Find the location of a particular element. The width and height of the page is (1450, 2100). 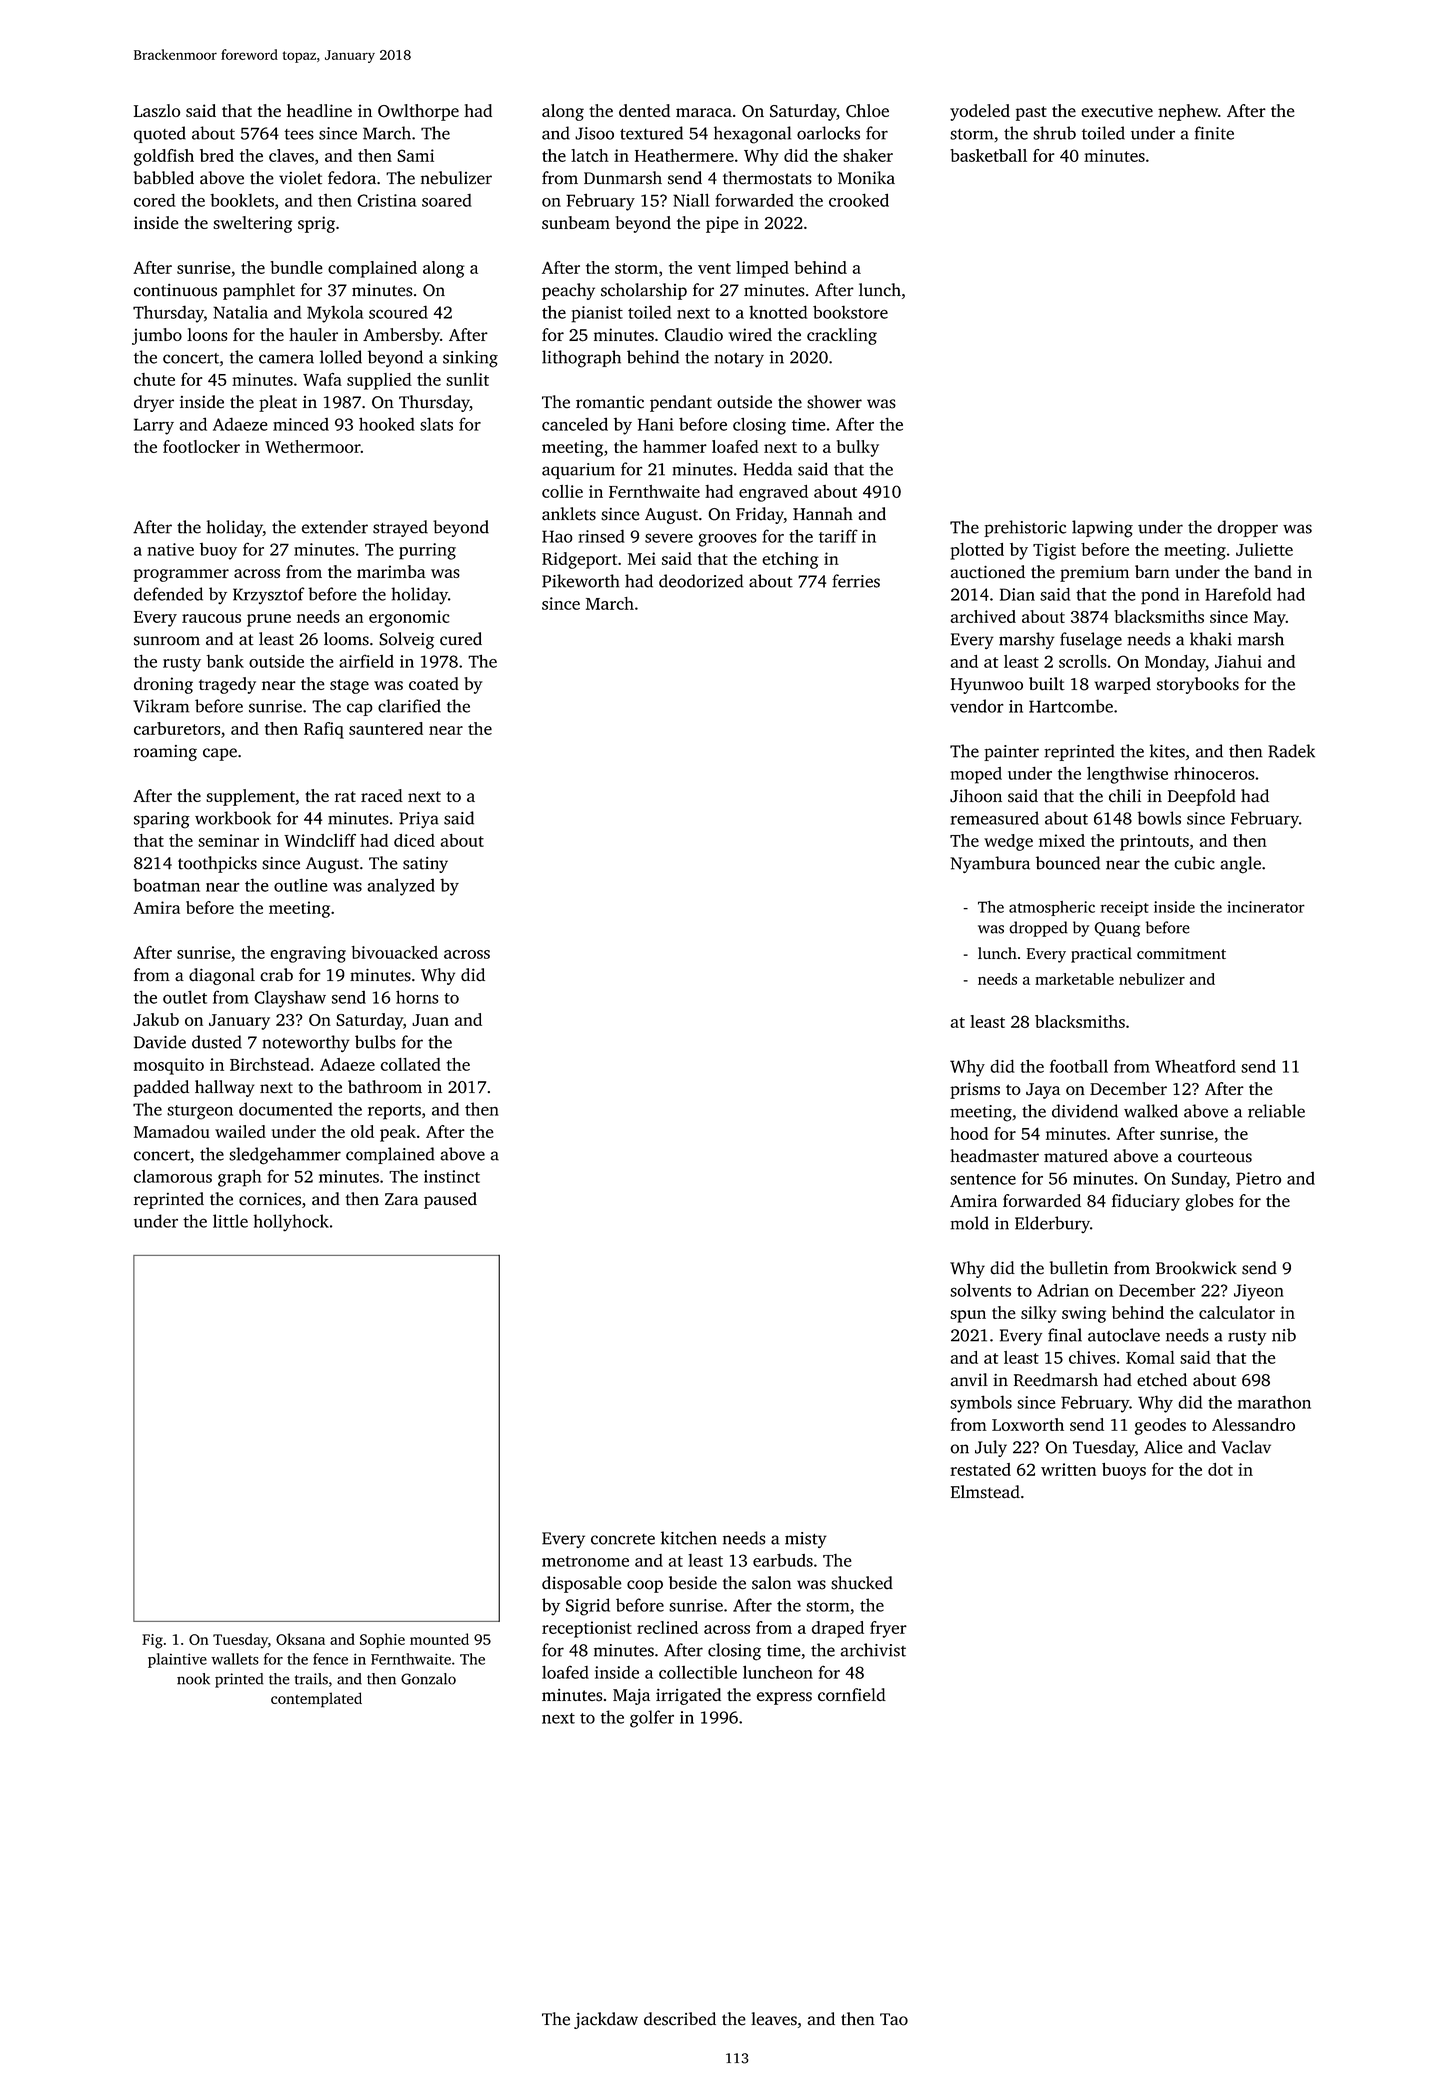

described is located at coordinates (680, 2019).
